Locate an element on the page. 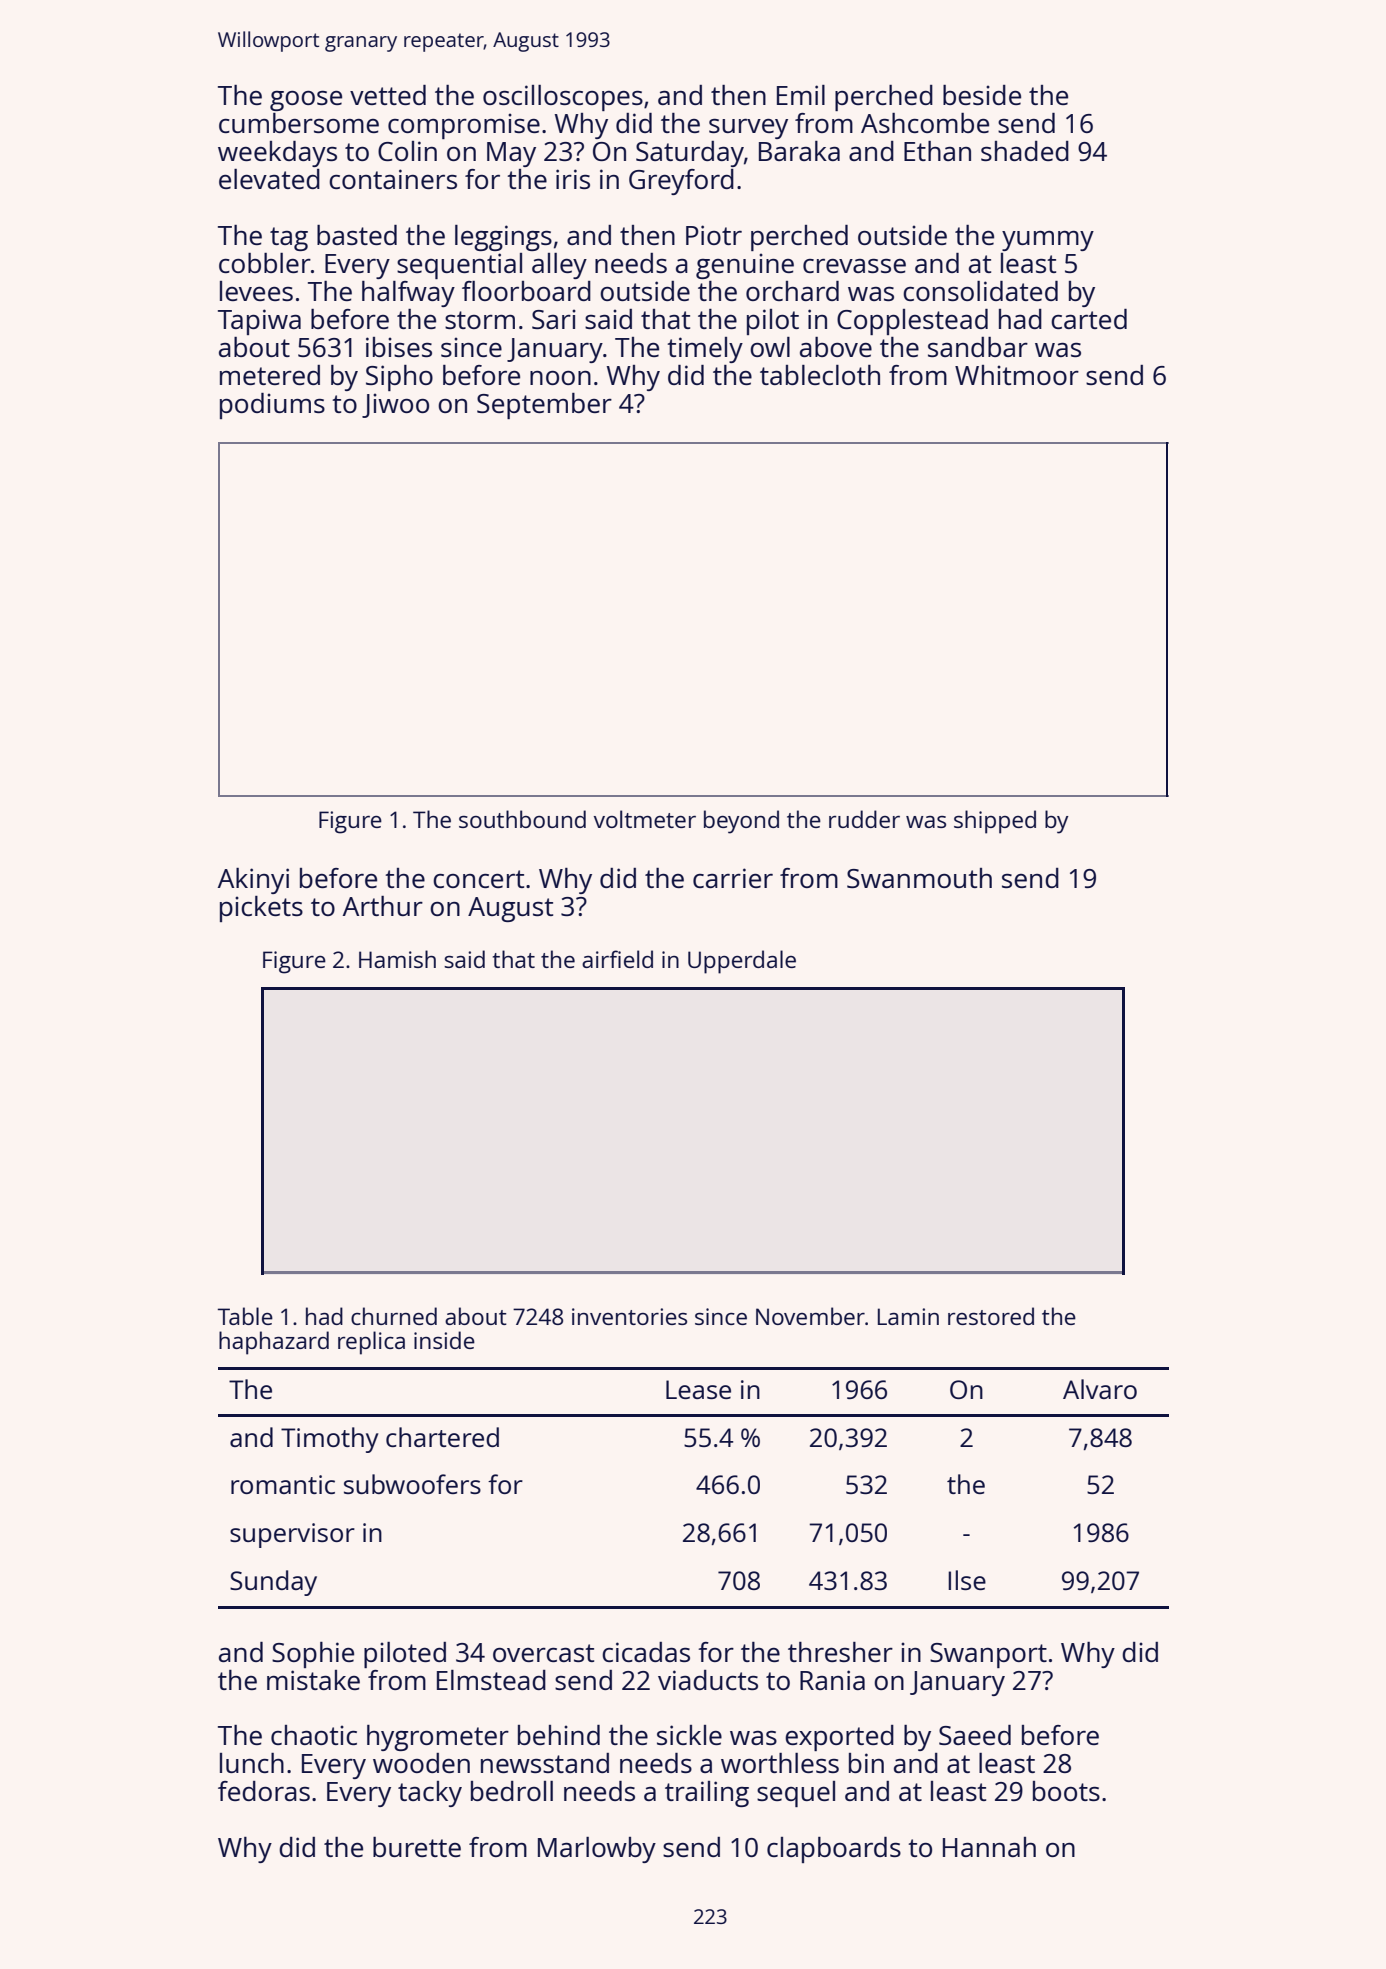 This page has height=1969, width=1386. beside is located at coordinates (982, 95).
